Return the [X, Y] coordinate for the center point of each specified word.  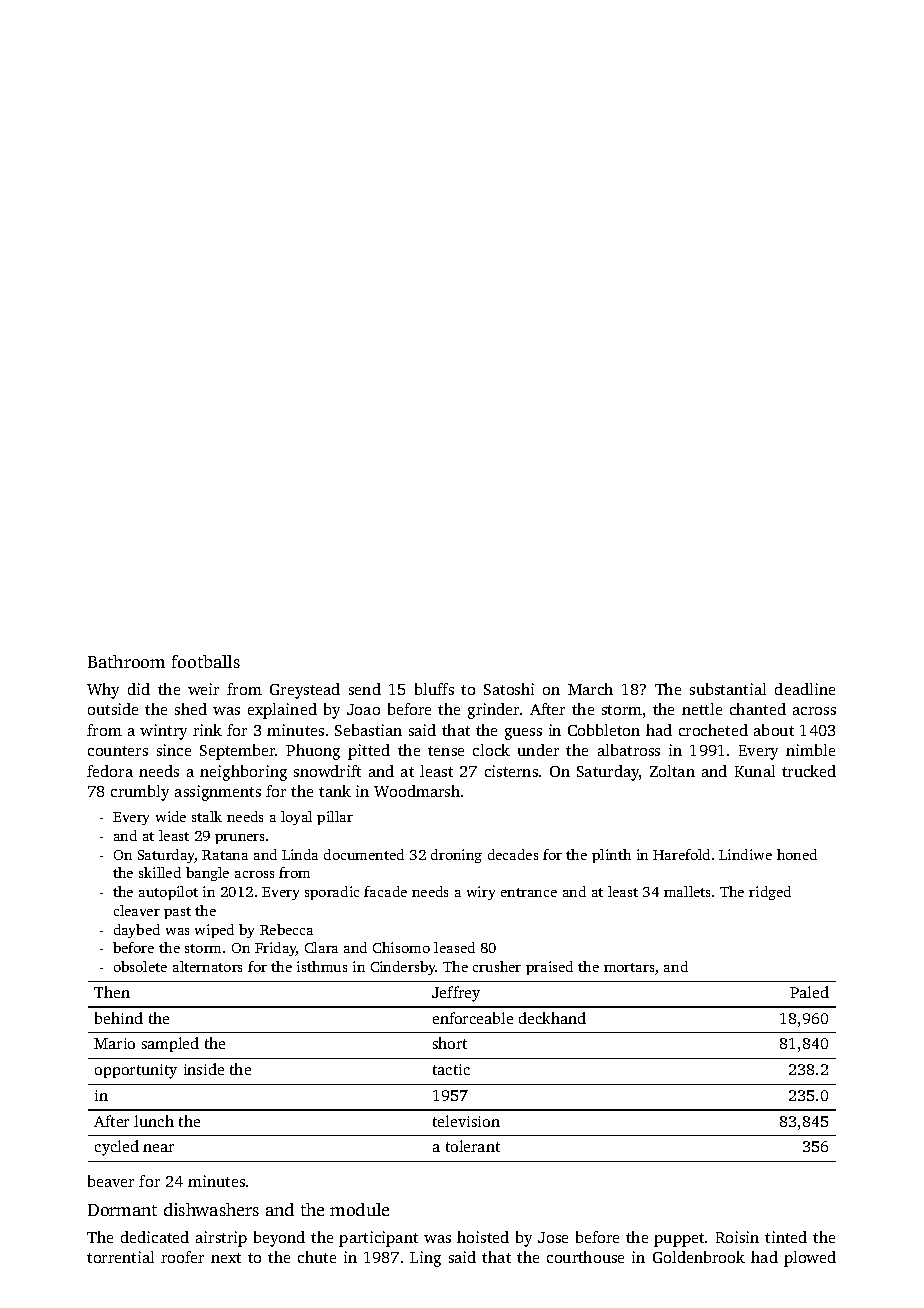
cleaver [137, 910]
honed [797, 854]
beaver [111, 1181]
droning [456, 856]
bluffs [434, 689]
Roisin [737, 1237]
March [590, 689]
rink [207, 730]
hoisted [483, 1237]
